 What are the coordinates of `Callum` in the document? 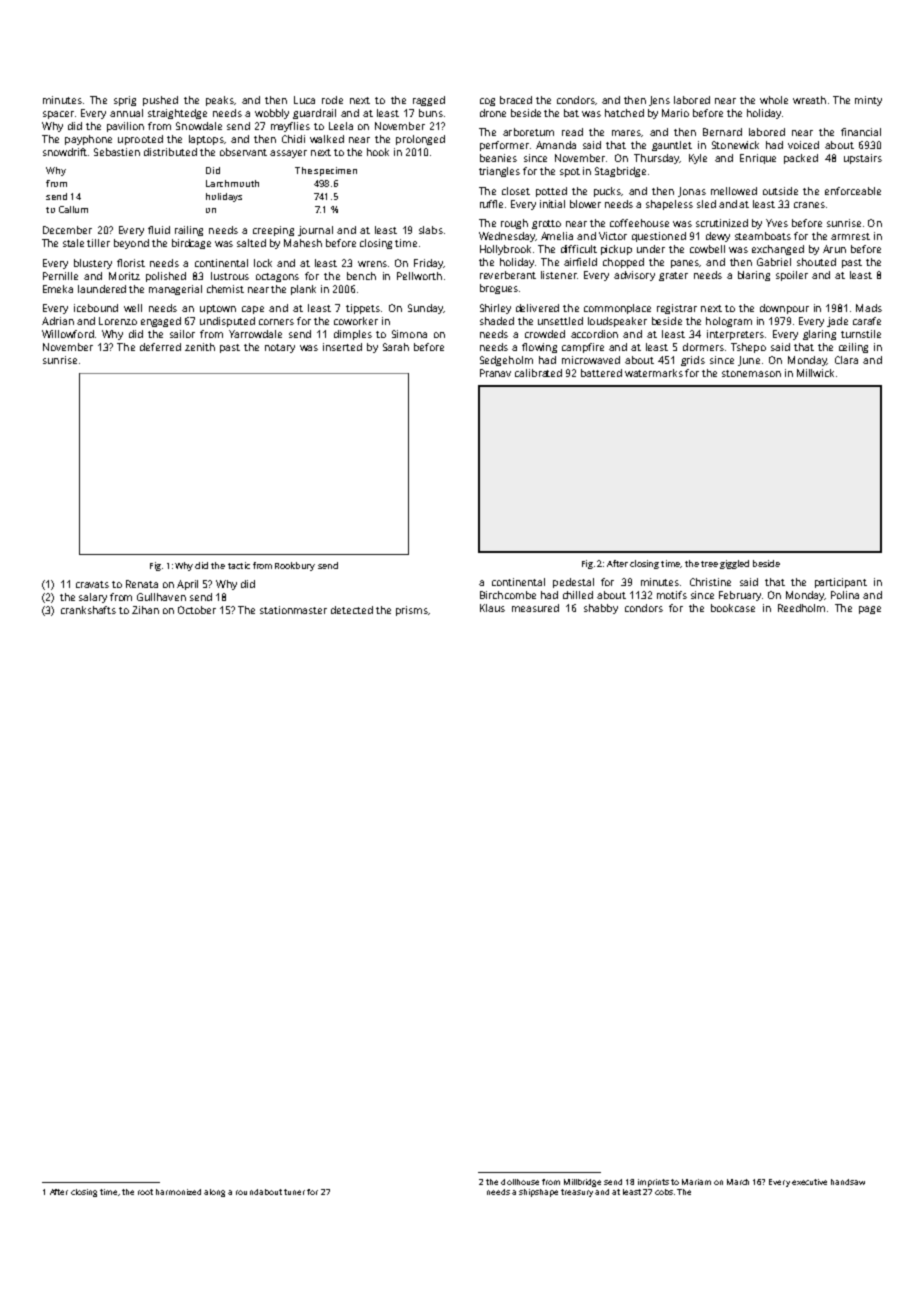 It's located at (73, 209).
